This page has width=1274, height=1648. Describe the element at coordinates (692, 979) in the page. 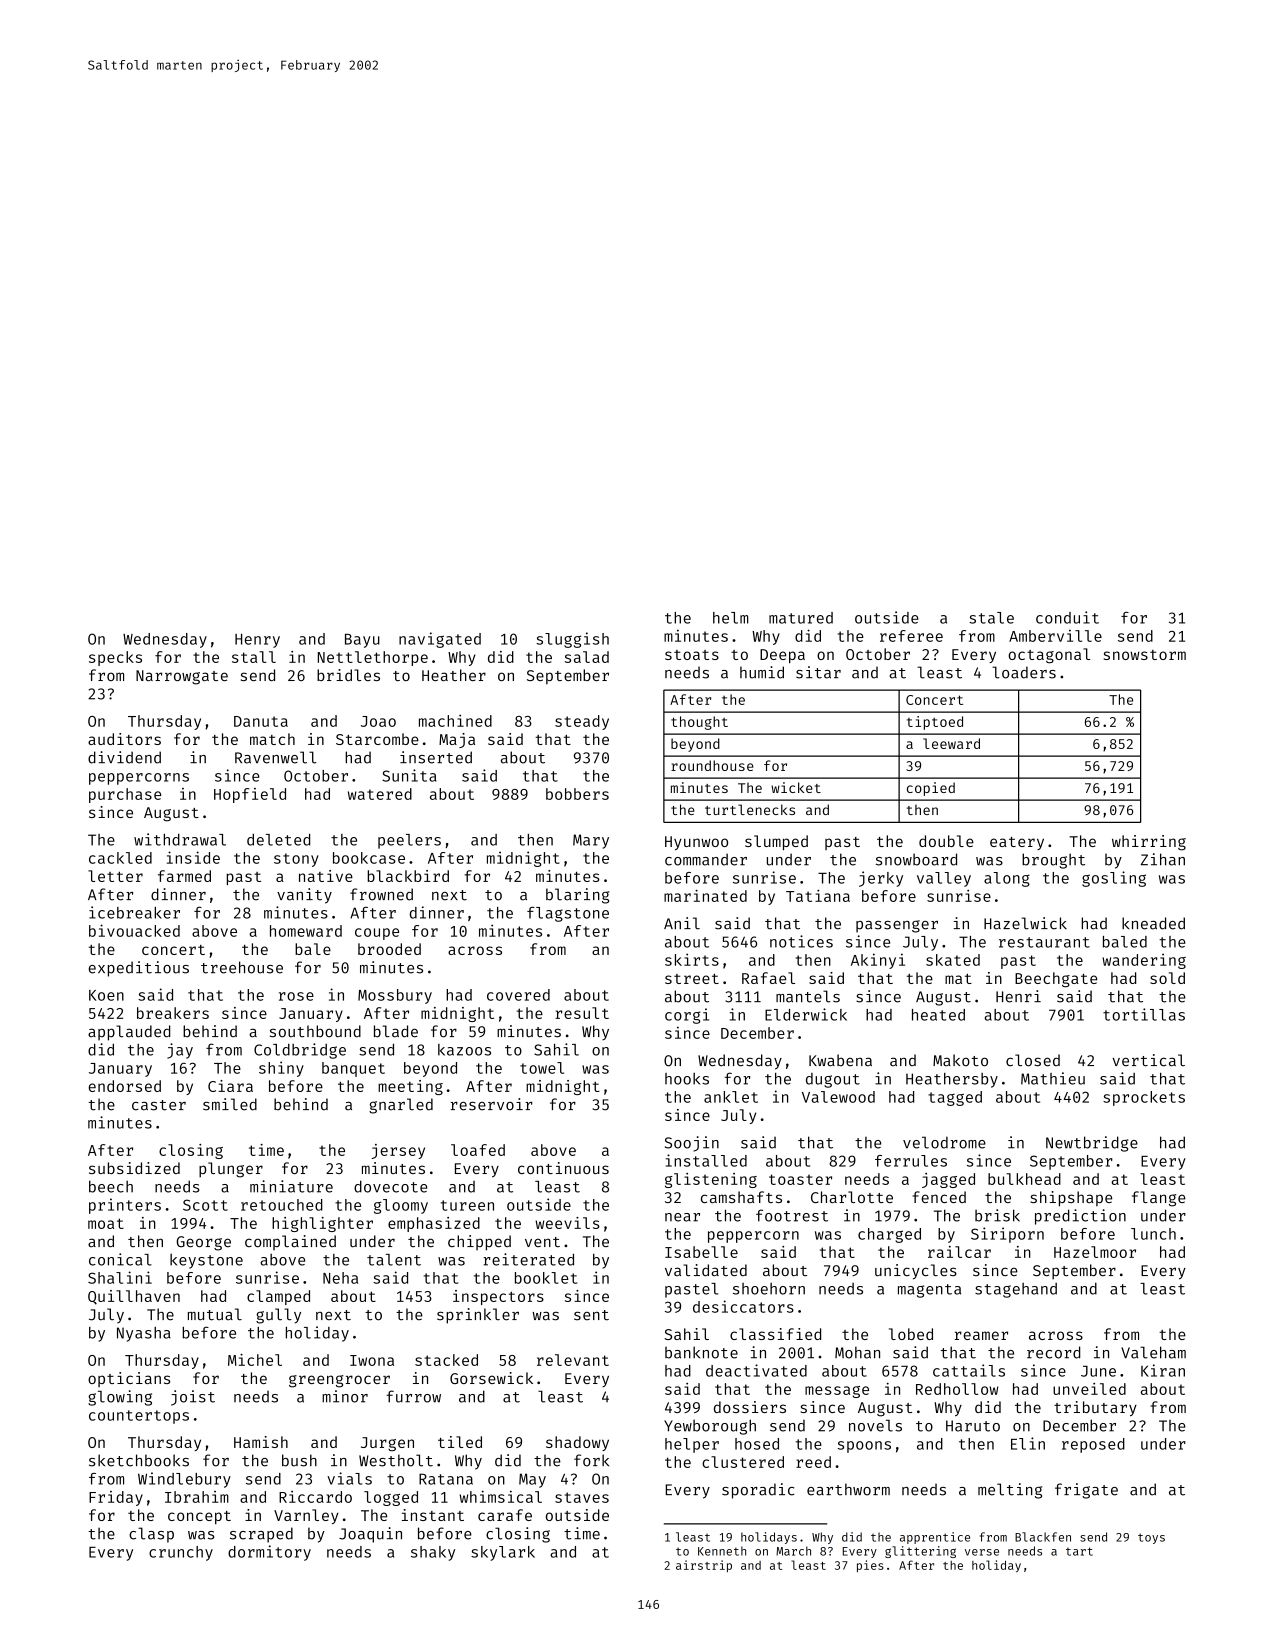

I see `street` at that location.
